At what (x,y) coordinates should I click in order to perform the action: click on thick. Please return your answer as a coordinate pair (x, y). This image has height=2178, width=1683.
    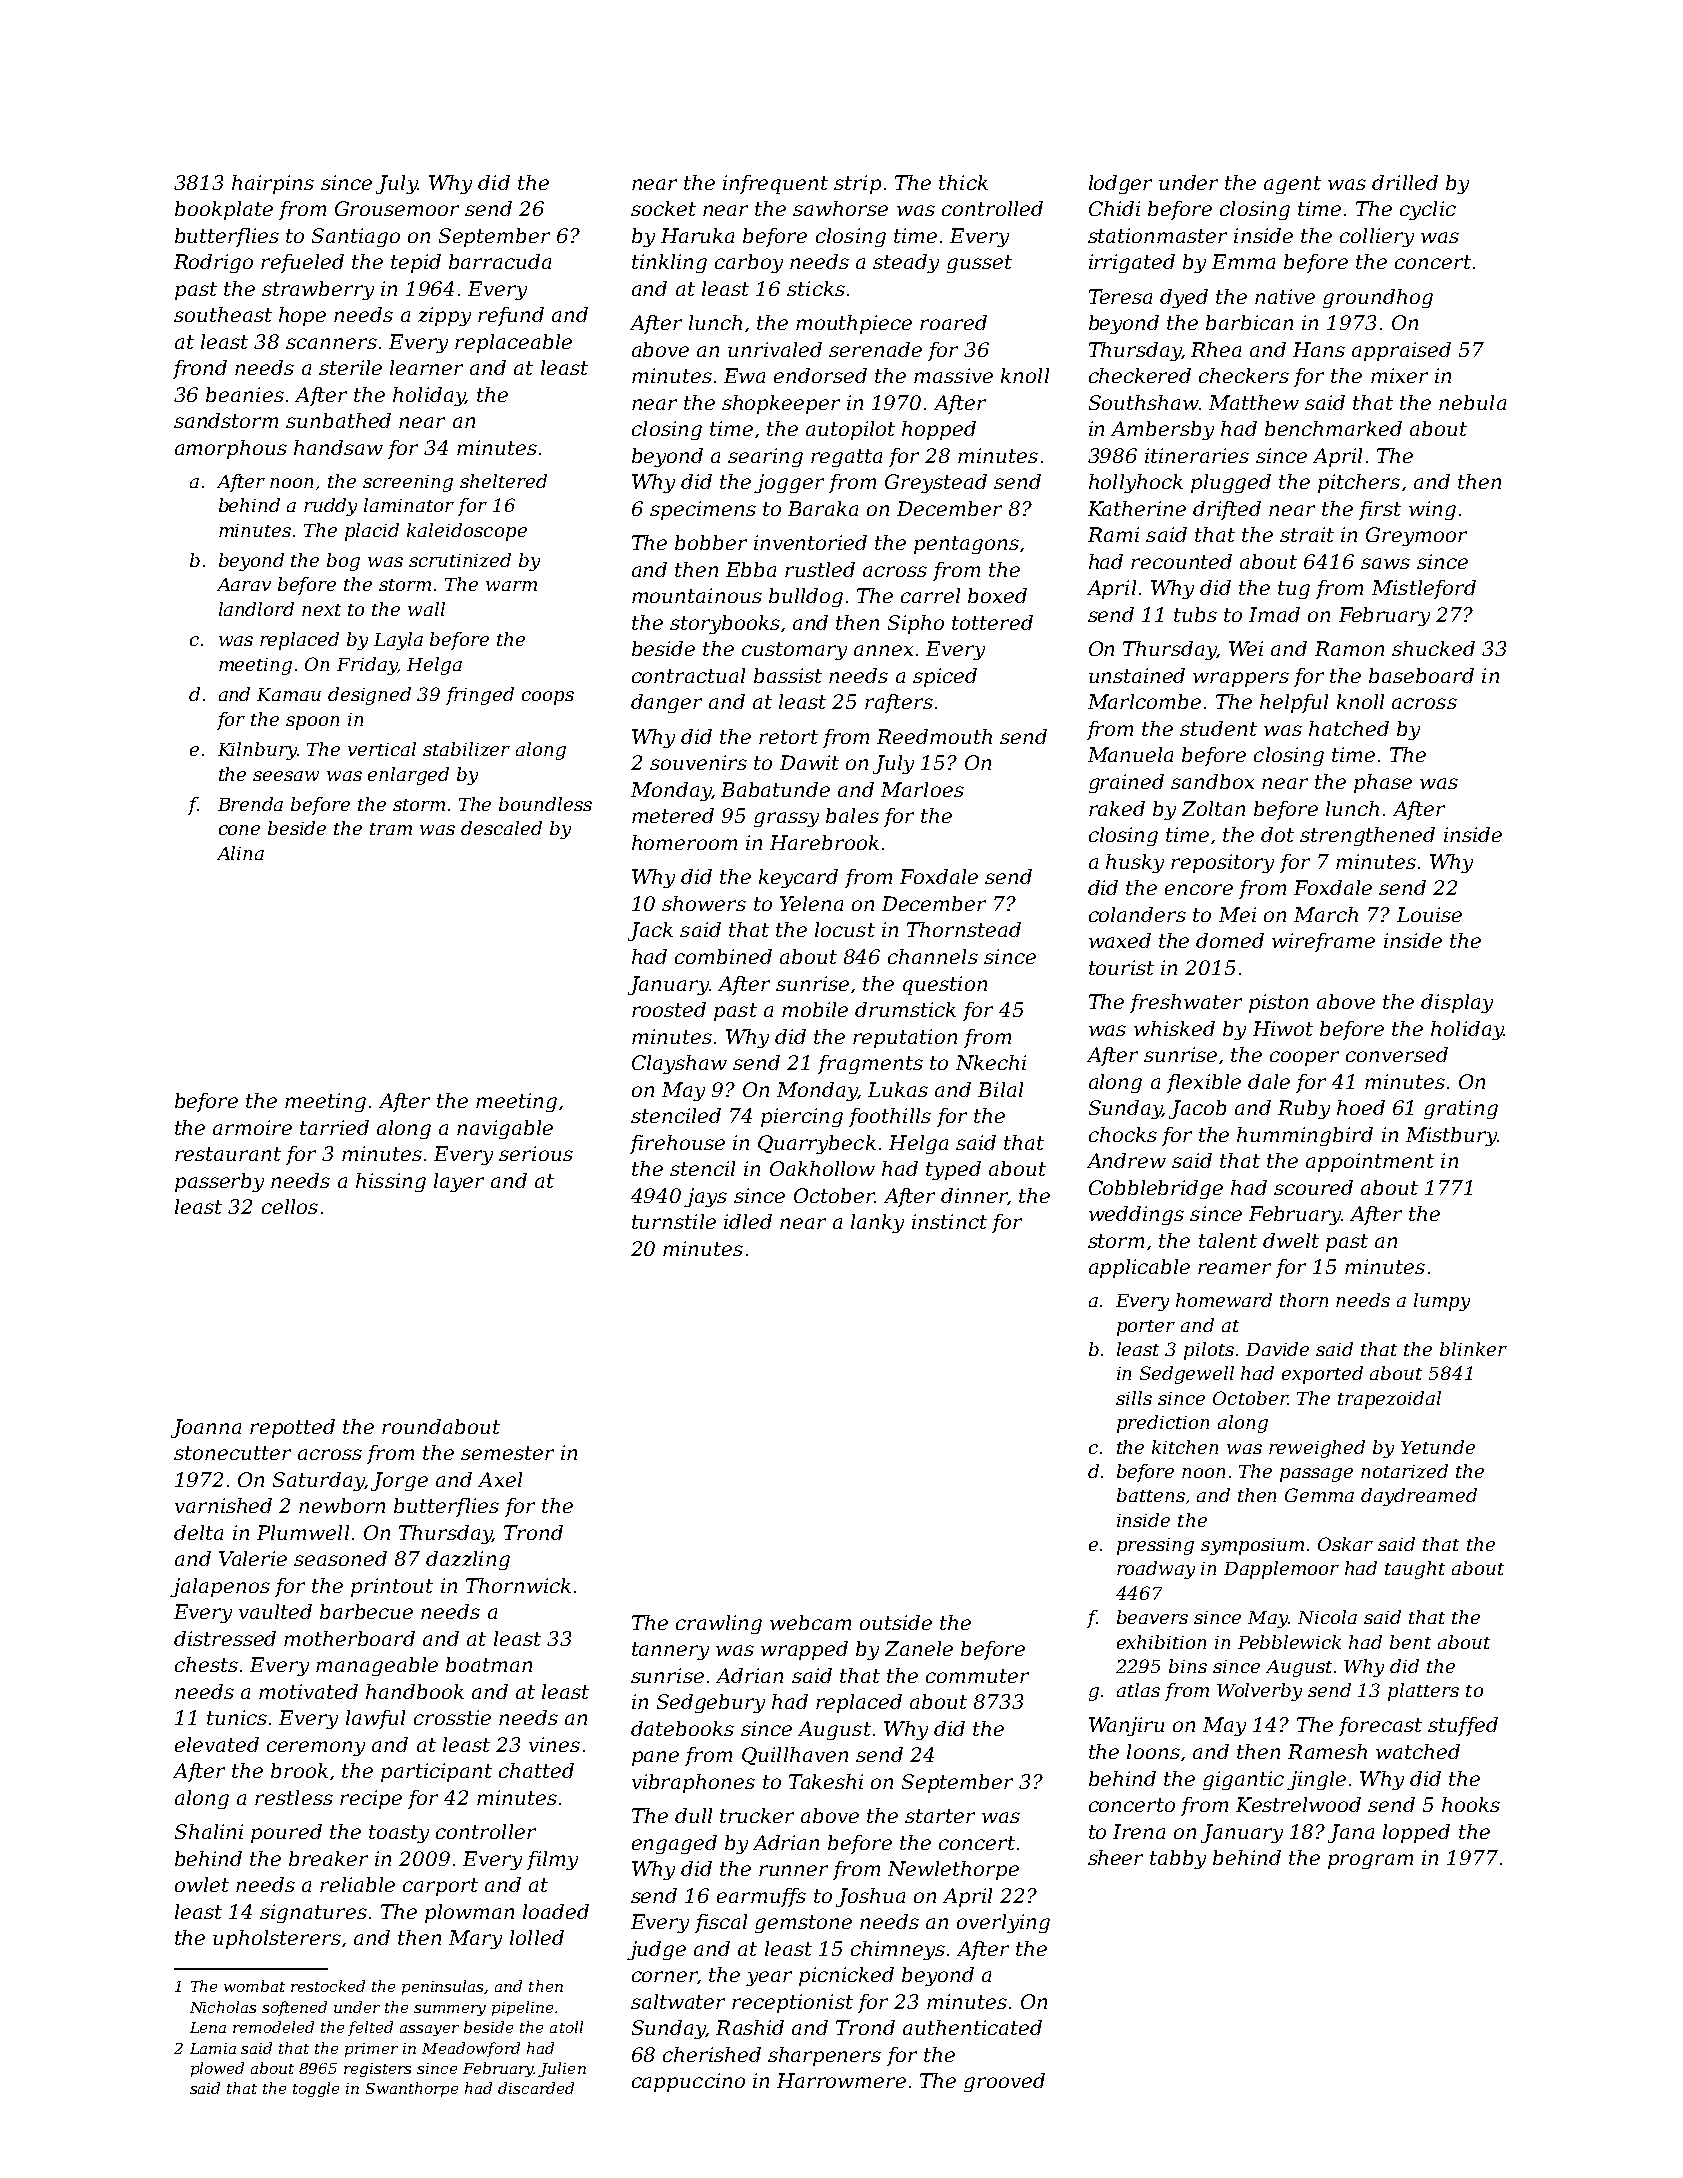
    Looking at the image, I should click on (963, 182).
